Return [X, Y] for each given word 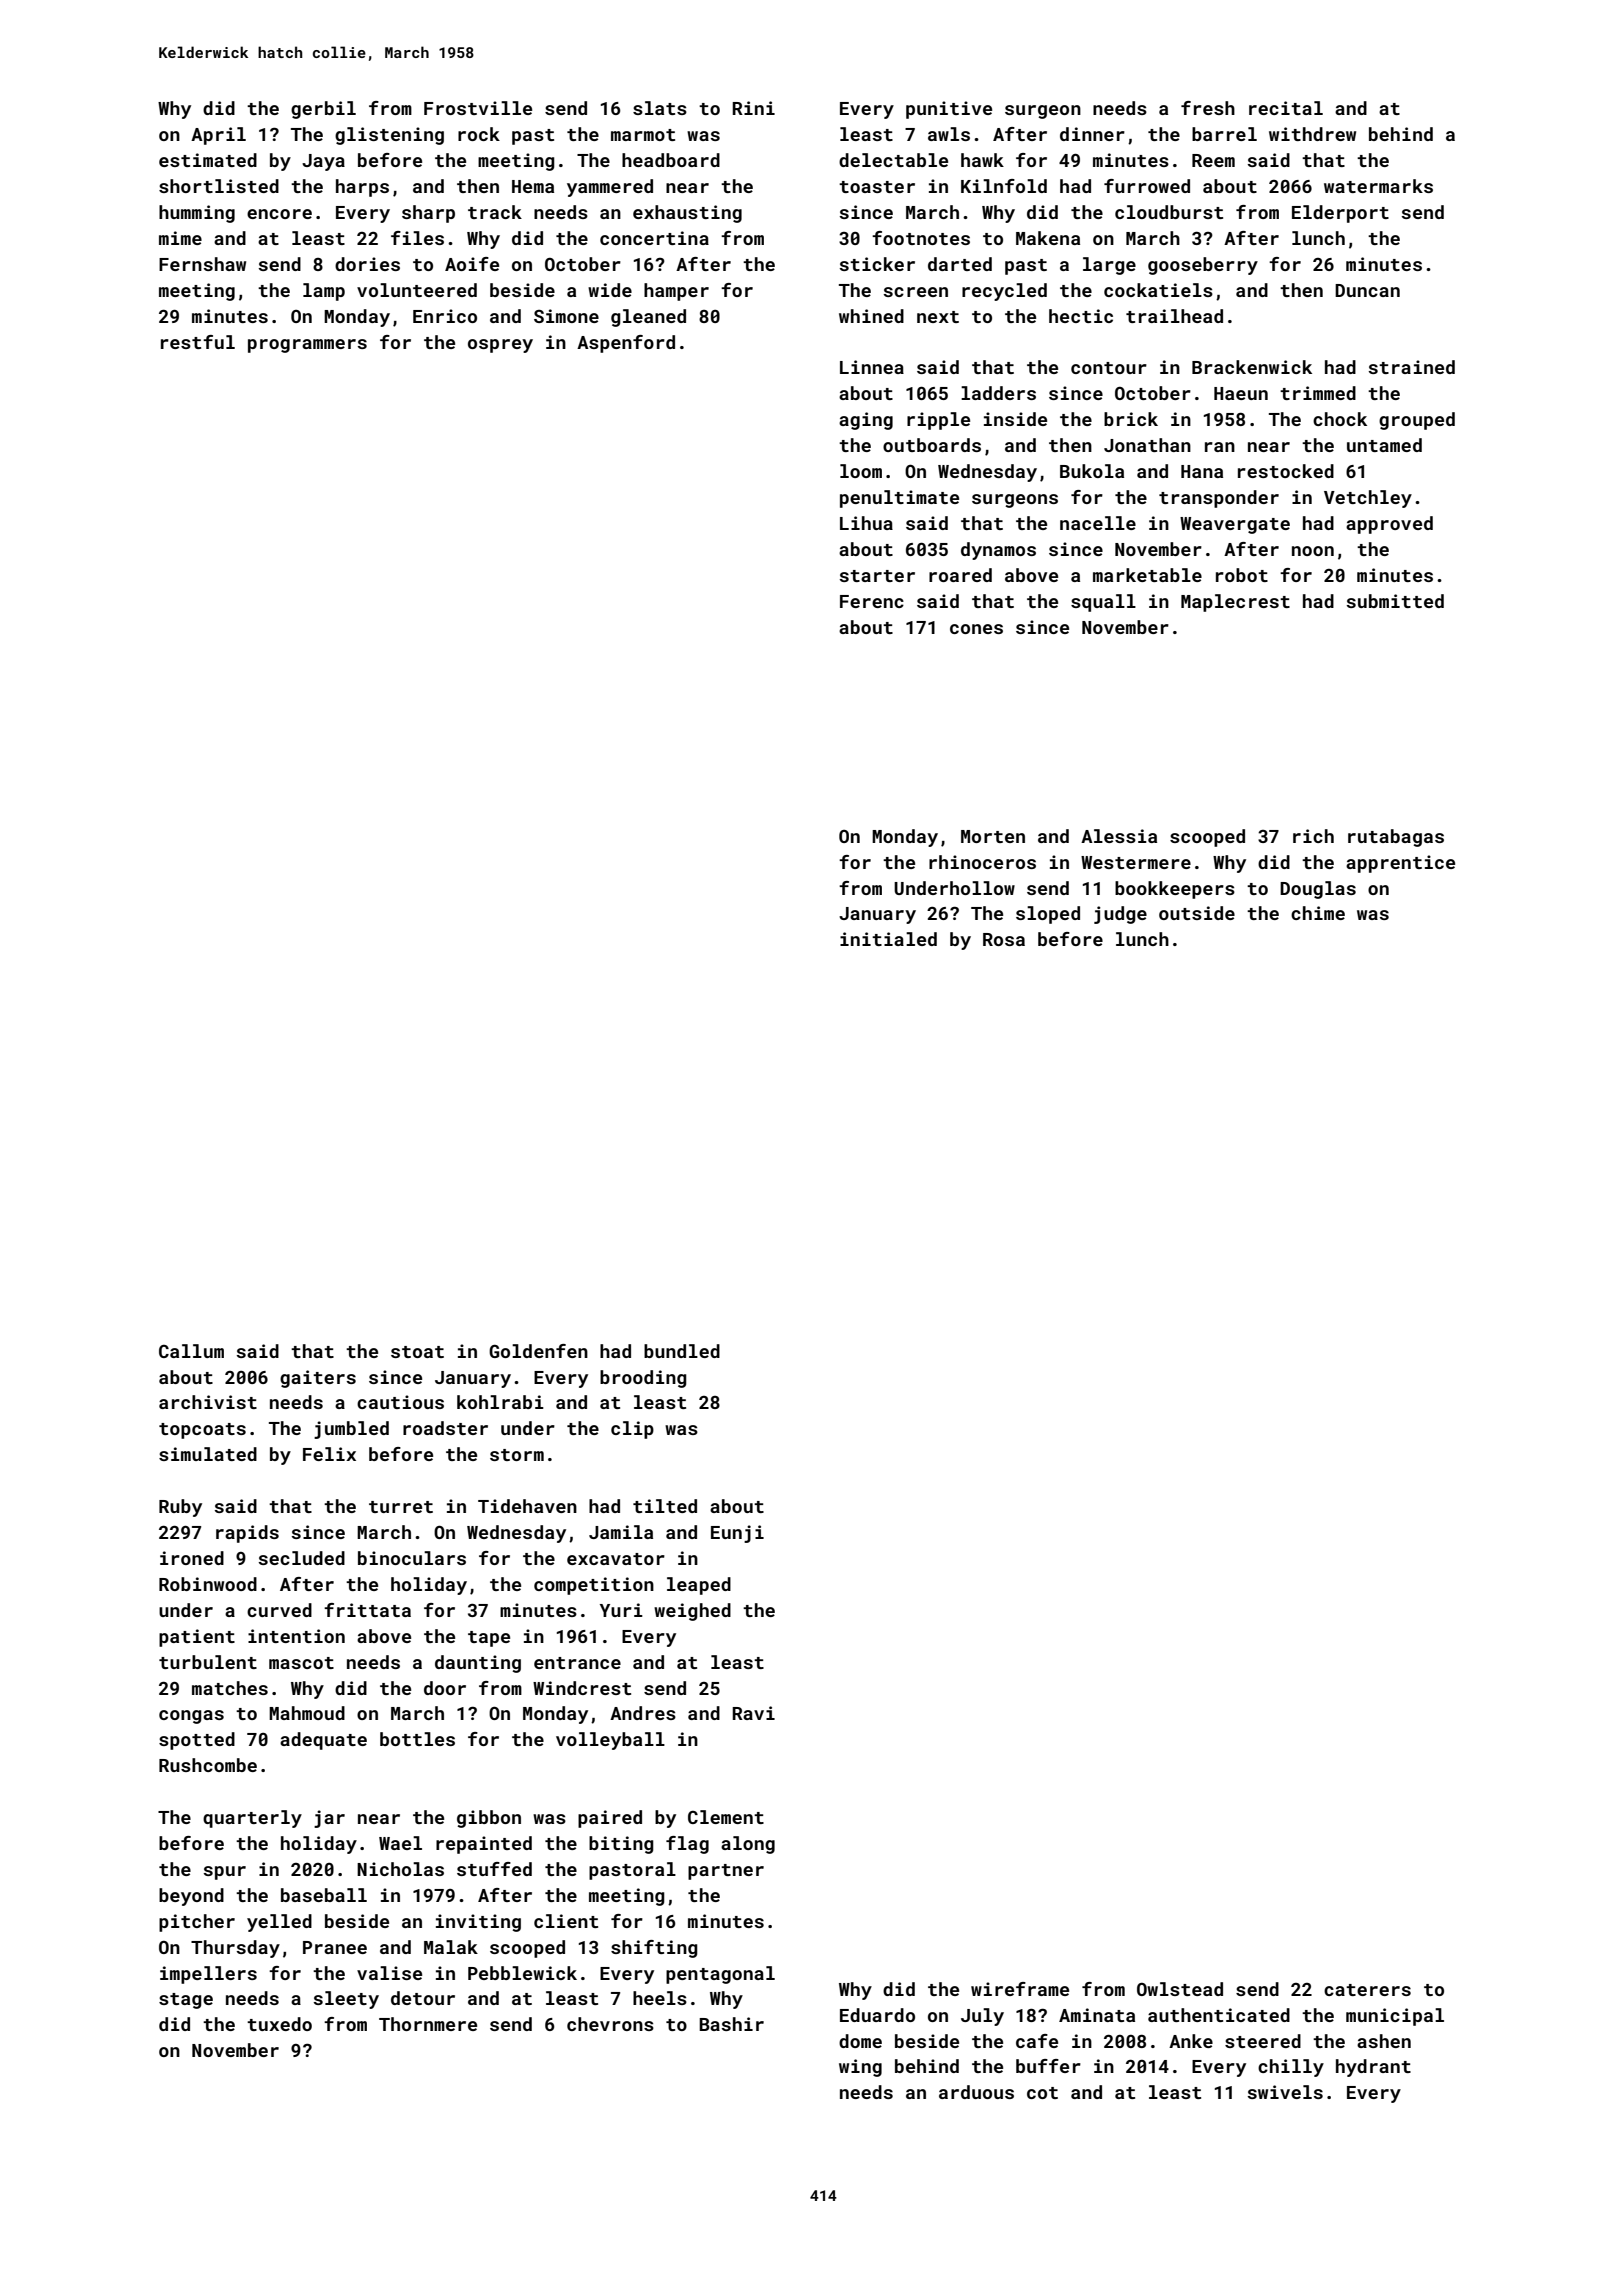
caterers [1367, 1990]
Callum [191, 1351]
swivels [1285, 2092]
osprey [500, 346]
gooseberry [1203, 266]
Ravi [753, 1713]
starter [877, 576]
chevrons [610, 2024]
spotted [197, 1741]
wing [860, 2068]
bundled [682, 1351]
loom [861, 471]
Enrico [445, 316]
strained [1412, 367]
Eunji [737, 1534]
